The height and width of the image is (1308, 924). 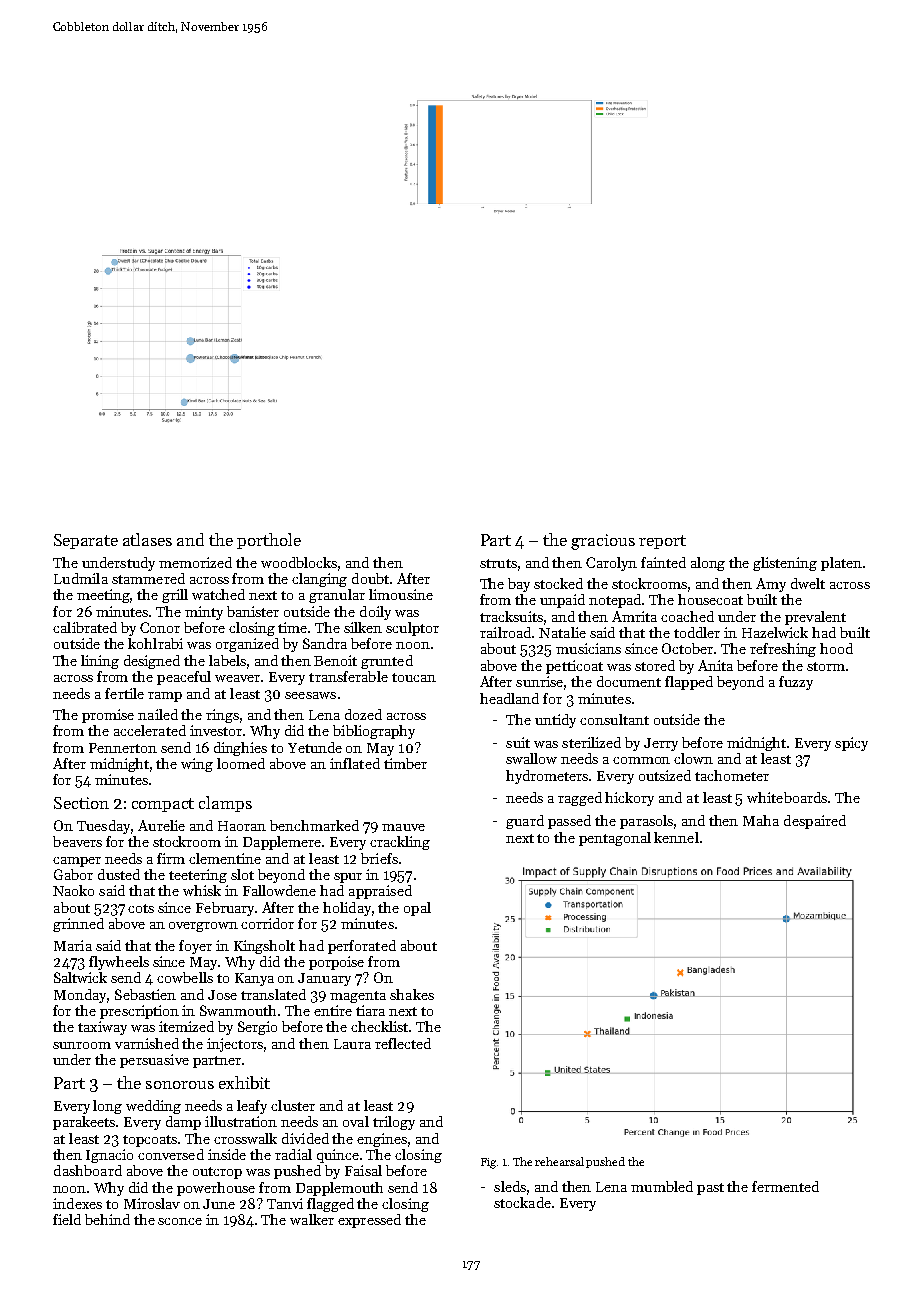 I want to click on gracious, so click(x=603, y=542).
